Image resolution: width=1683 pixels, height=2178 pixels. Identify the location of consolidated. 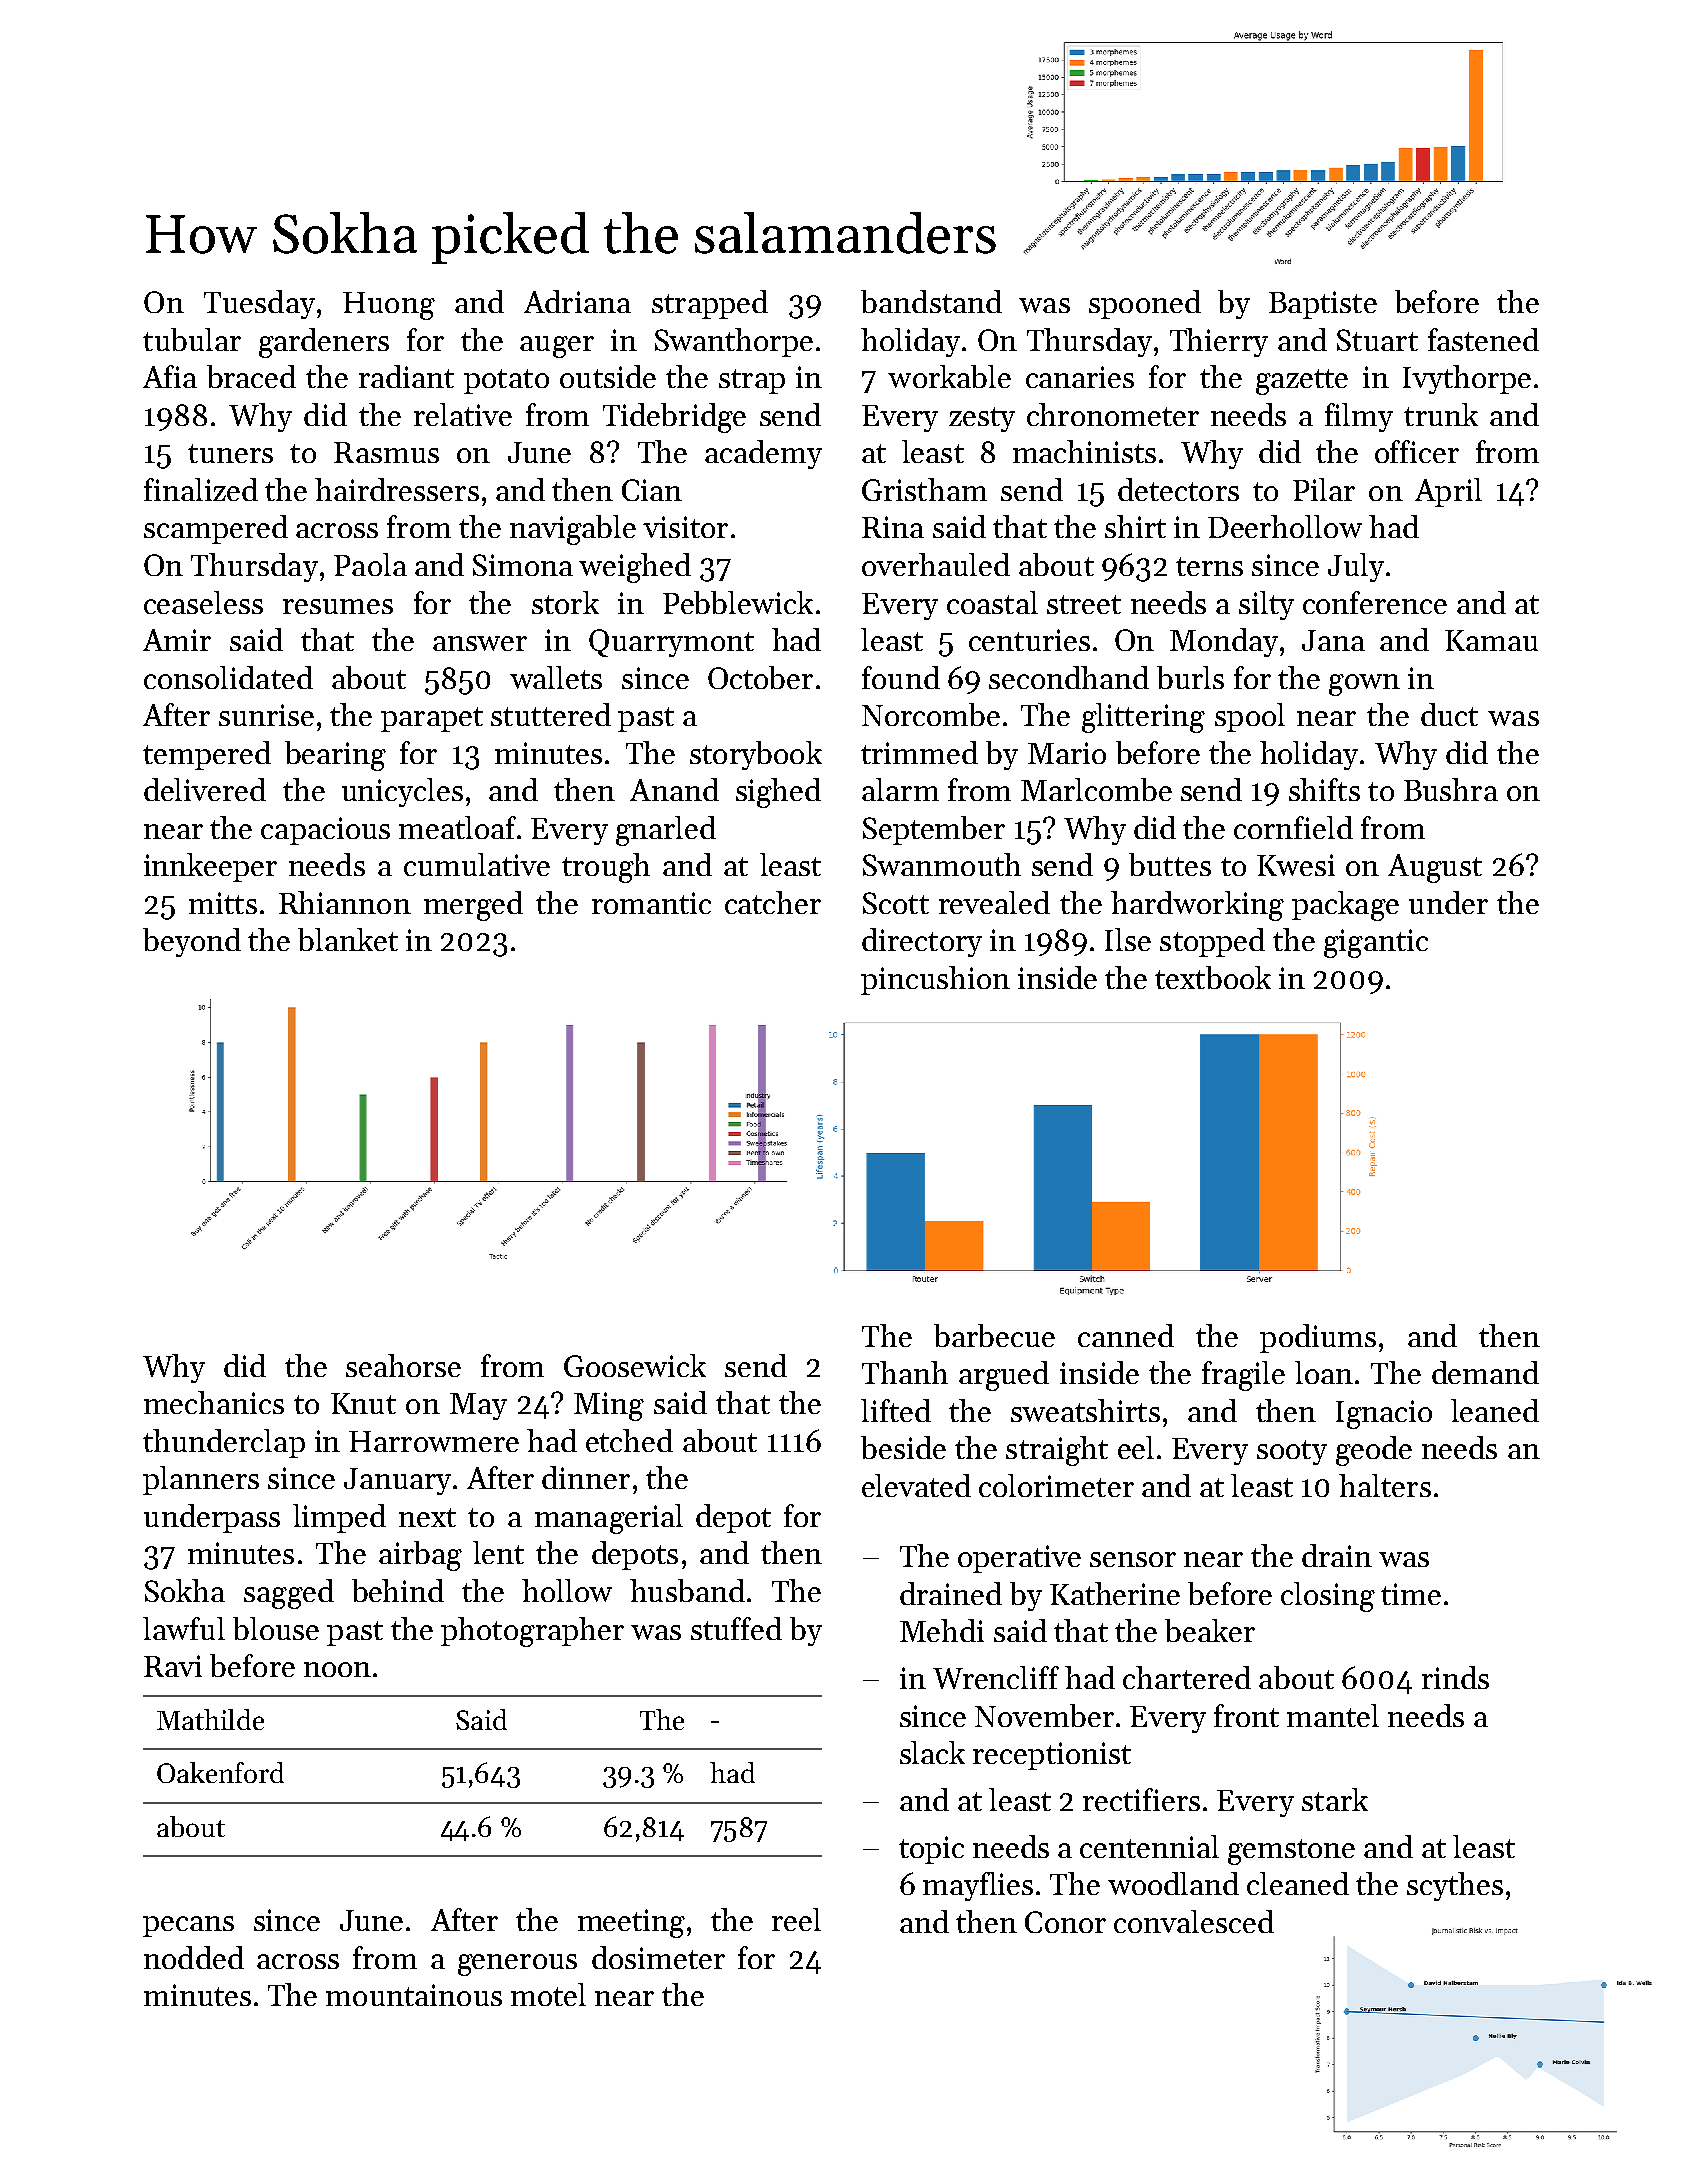
(228, 677).
